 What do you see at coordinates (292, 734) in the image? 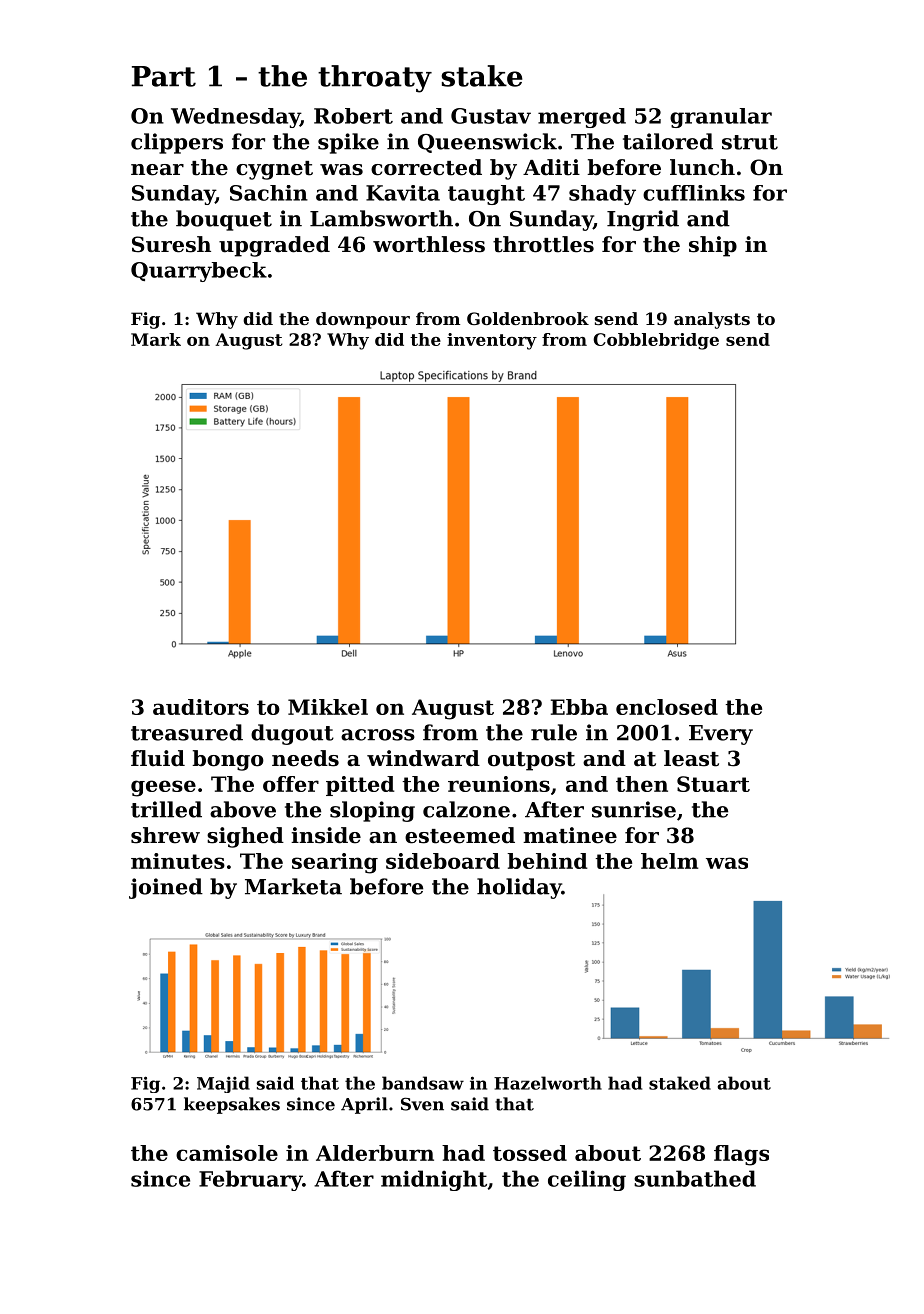
I see `dugout` at bounding box center [292, 734].
